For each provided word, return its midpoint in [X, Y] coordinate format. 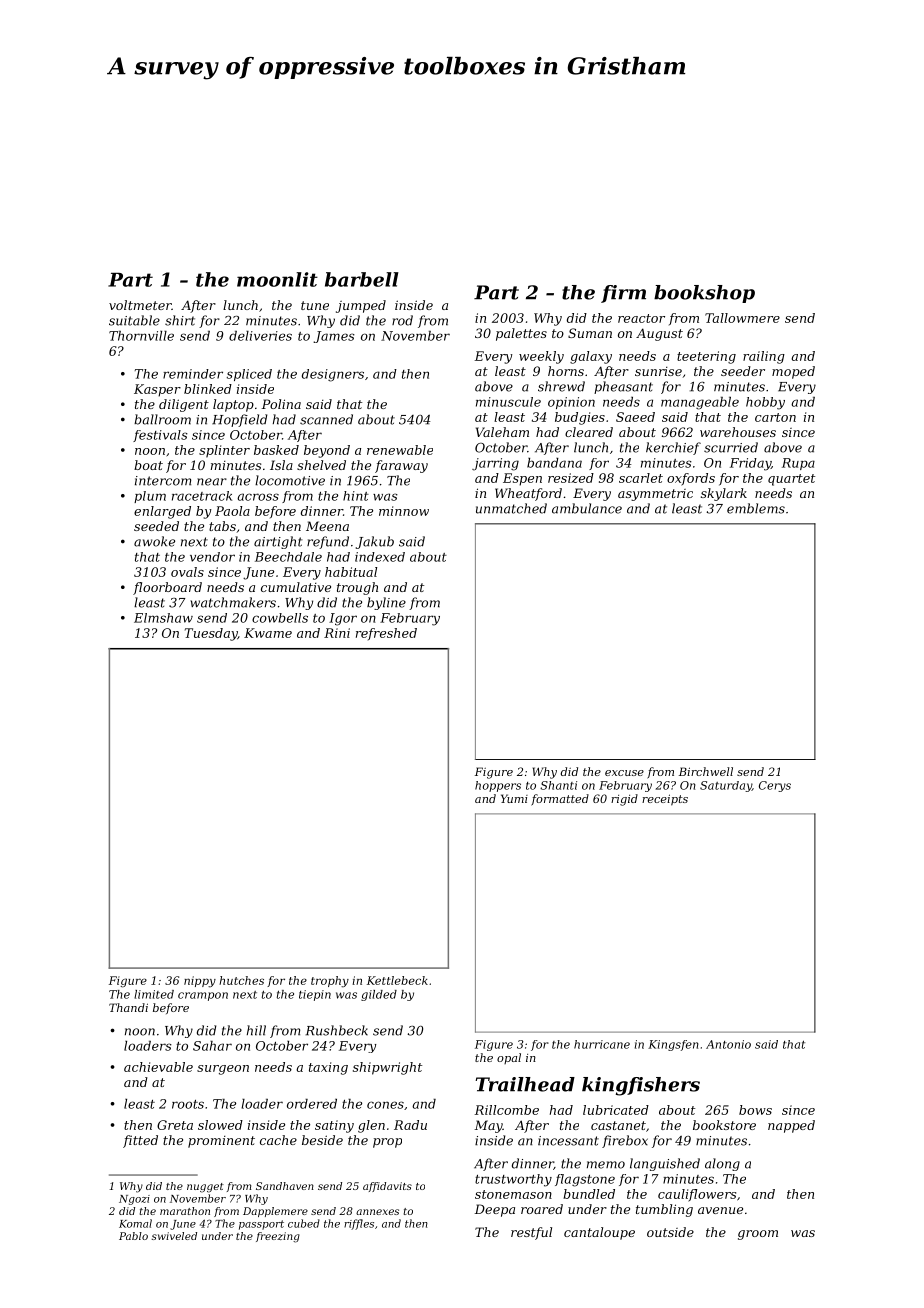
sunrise [658, 371]
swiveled [174, 1236]
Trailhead [525, 1084]
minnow [404, 511]
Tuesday [211, 634]
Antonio [728, 1044]
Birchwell [706, 771]
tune [315, 305]
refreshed [386, 634]
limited [154, 994]
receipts [665, 800]
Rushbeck [336, 1030]
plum [150, 497]
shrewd [561, 386]
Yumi [514, 798]
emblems [756, 508]
